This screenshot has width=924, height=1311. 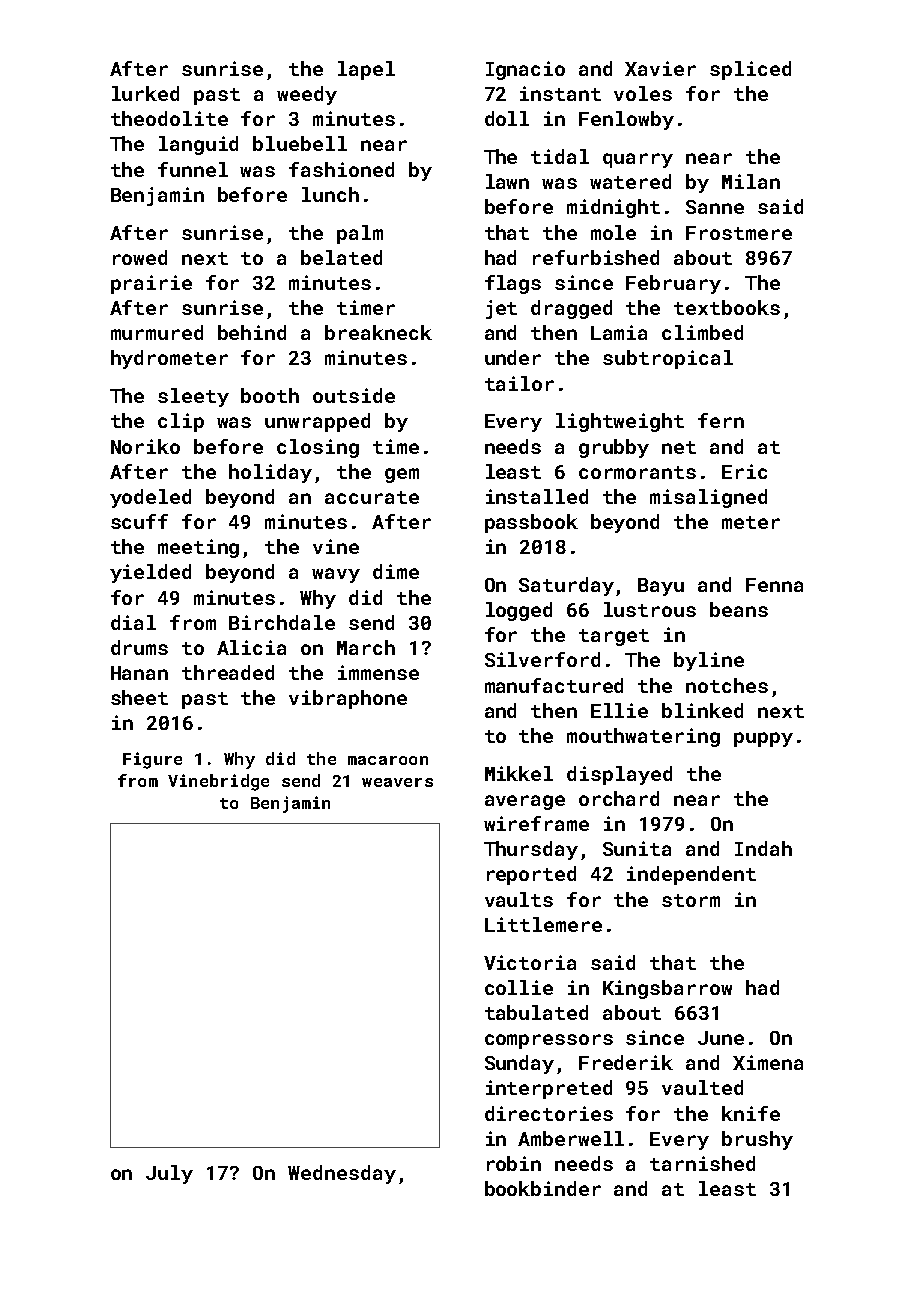 I want to click on vaults, so click(x=519, y=899).
